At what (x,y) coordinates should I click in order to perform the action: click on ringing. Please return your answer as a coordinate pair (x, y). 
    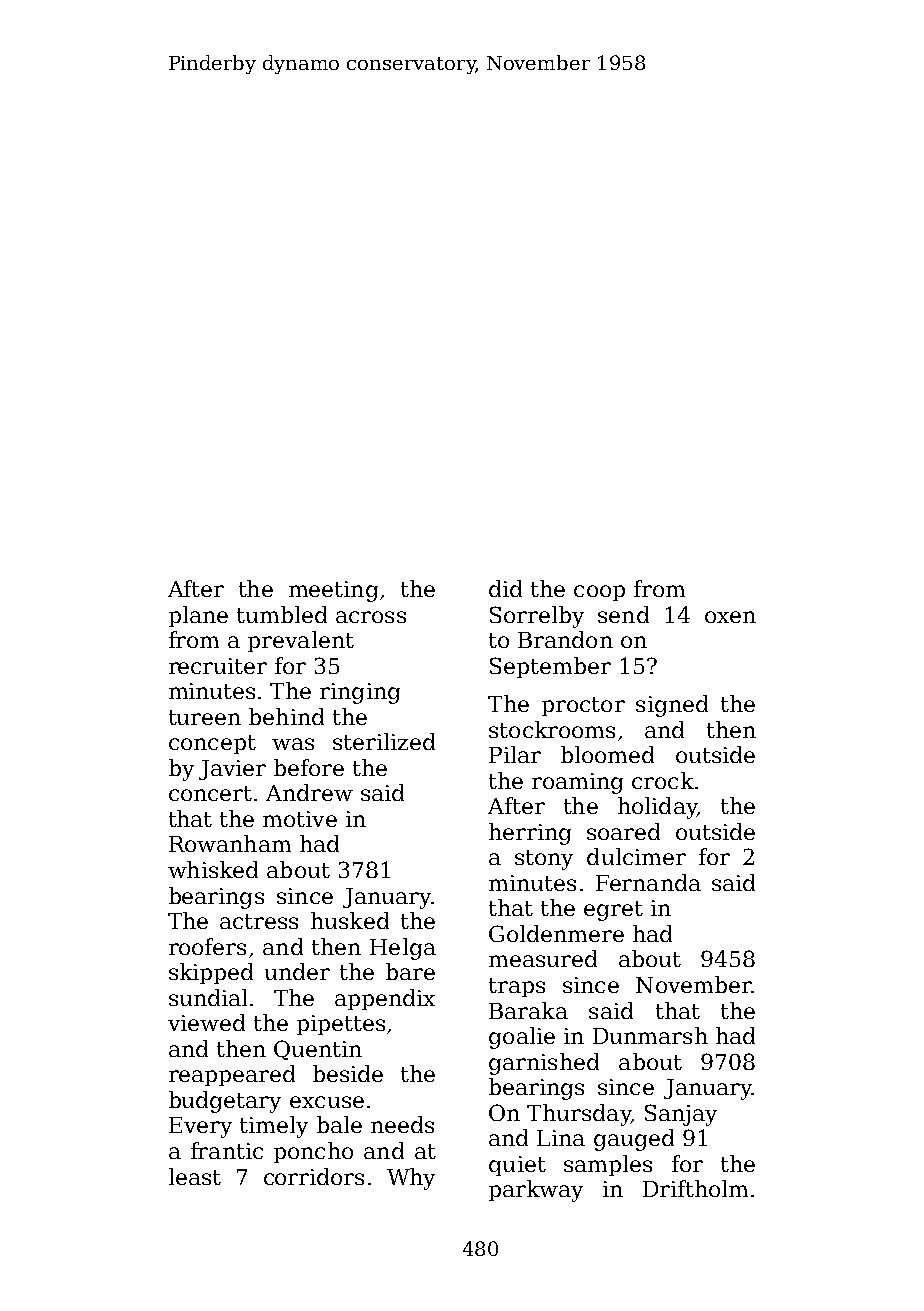
    Looking at the image, I should click on (360, 693).
